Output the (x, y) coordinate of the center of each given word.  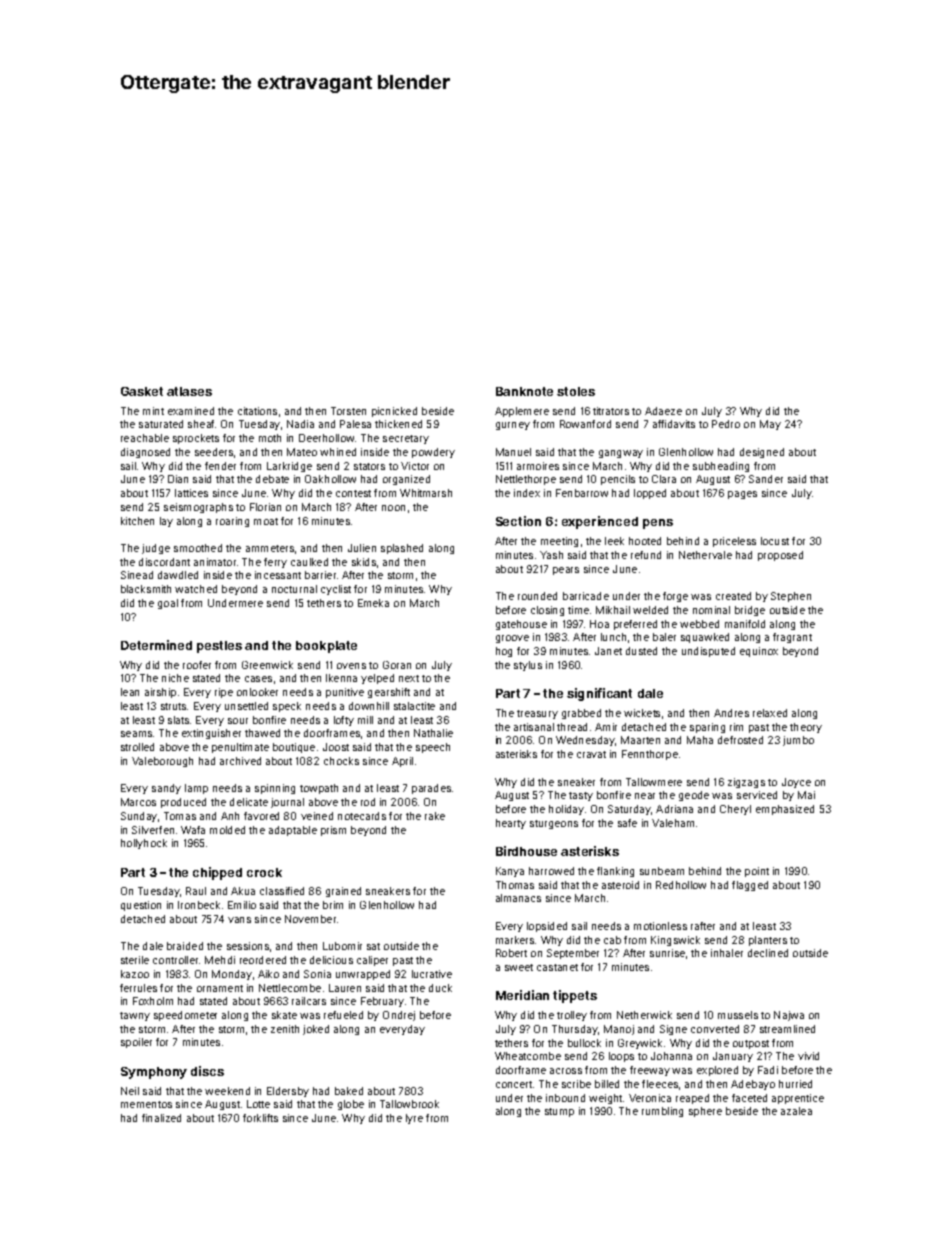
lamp (196, 789)
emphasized (785, 810)
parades (431, 789)
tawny (135, 1016)
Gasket (142, 391)
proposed (780, 556)
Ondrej (399, 1016)
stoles (576, 391)
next (409, 678)
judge (156, 549)
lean (130, 692)
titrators (611, 411)
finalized (161, 1118)
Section (518, 521)
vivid (808, 1056)
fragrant (792, 638)
